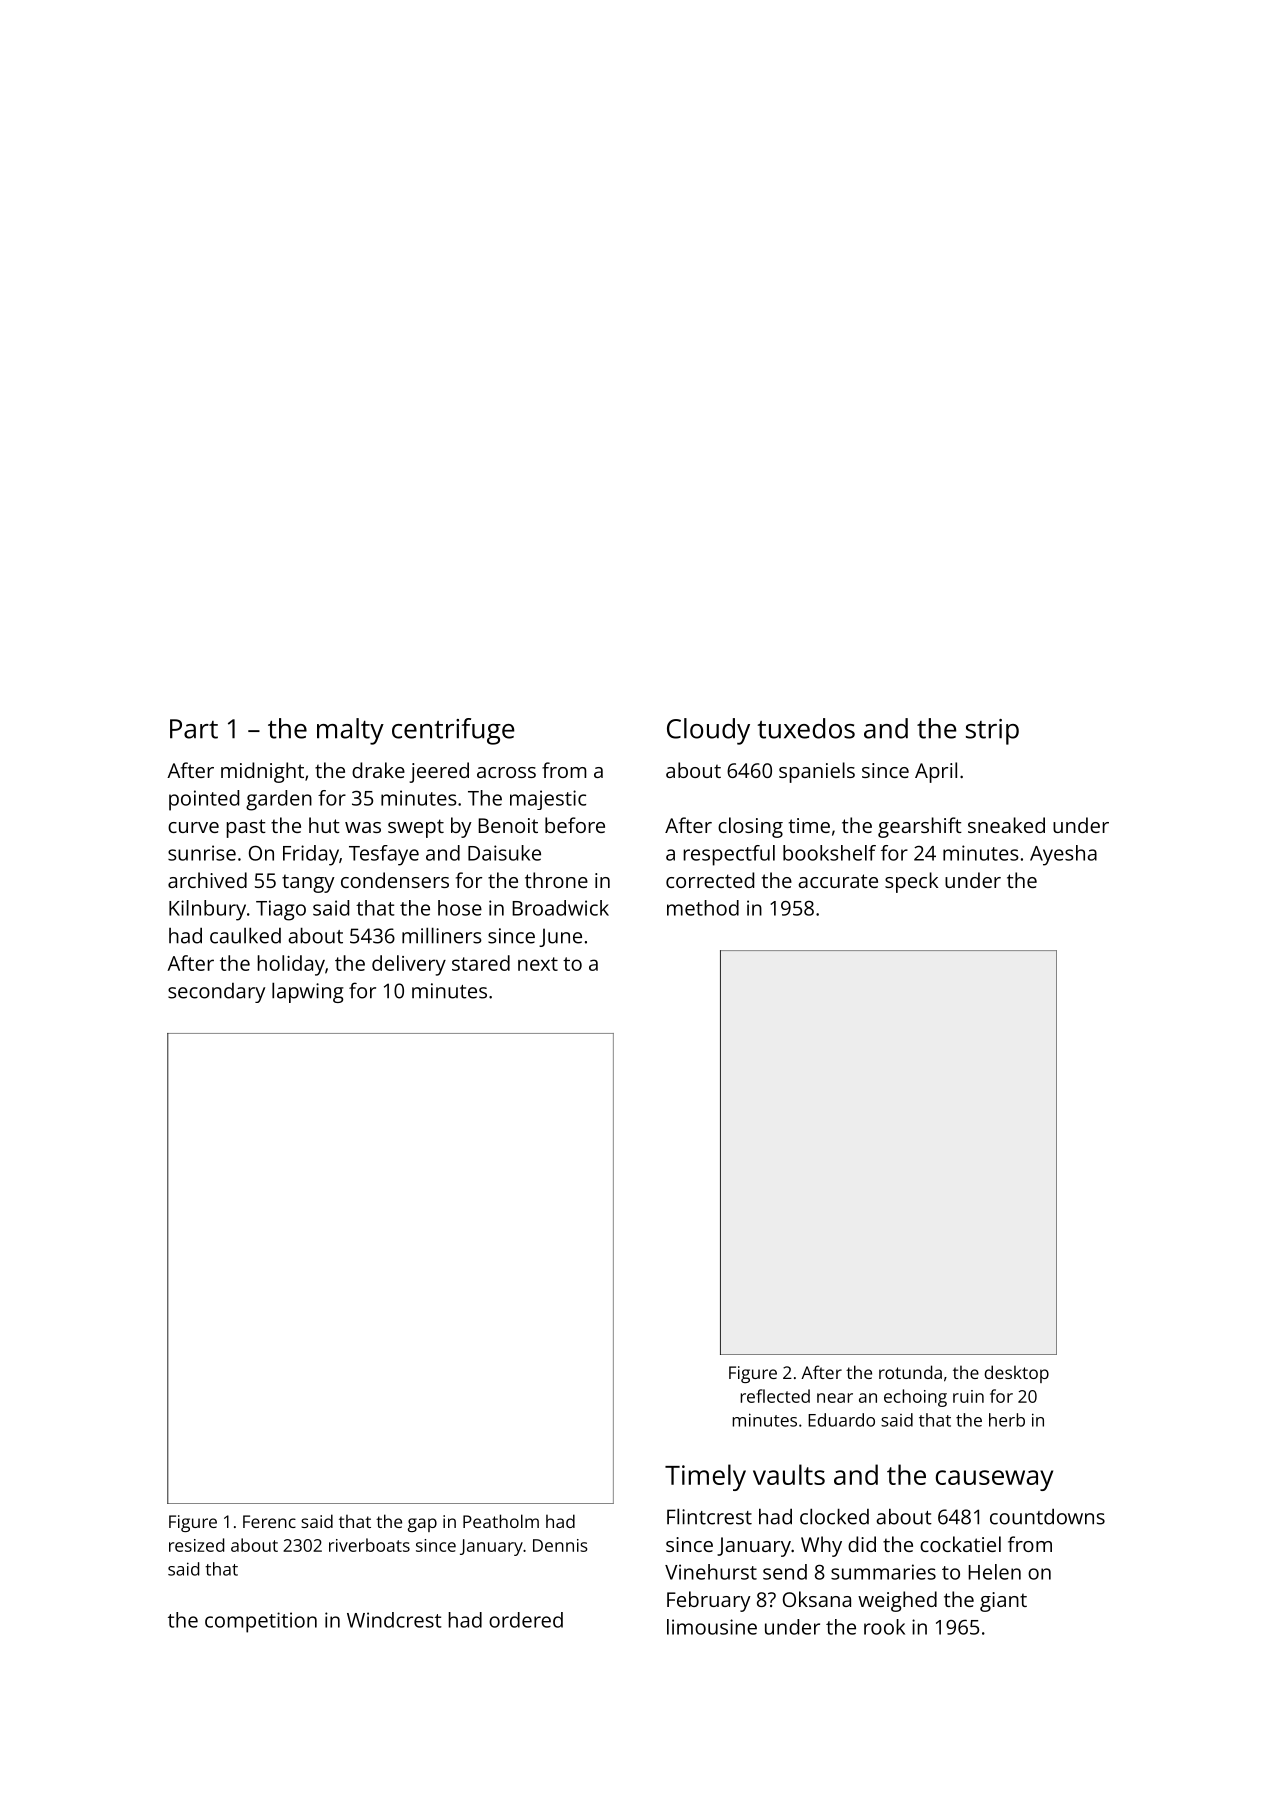 This image has height=1808, width=1279. Describe the element at coordinates (897, 1601) in the image. I see `weighed` at that location.
